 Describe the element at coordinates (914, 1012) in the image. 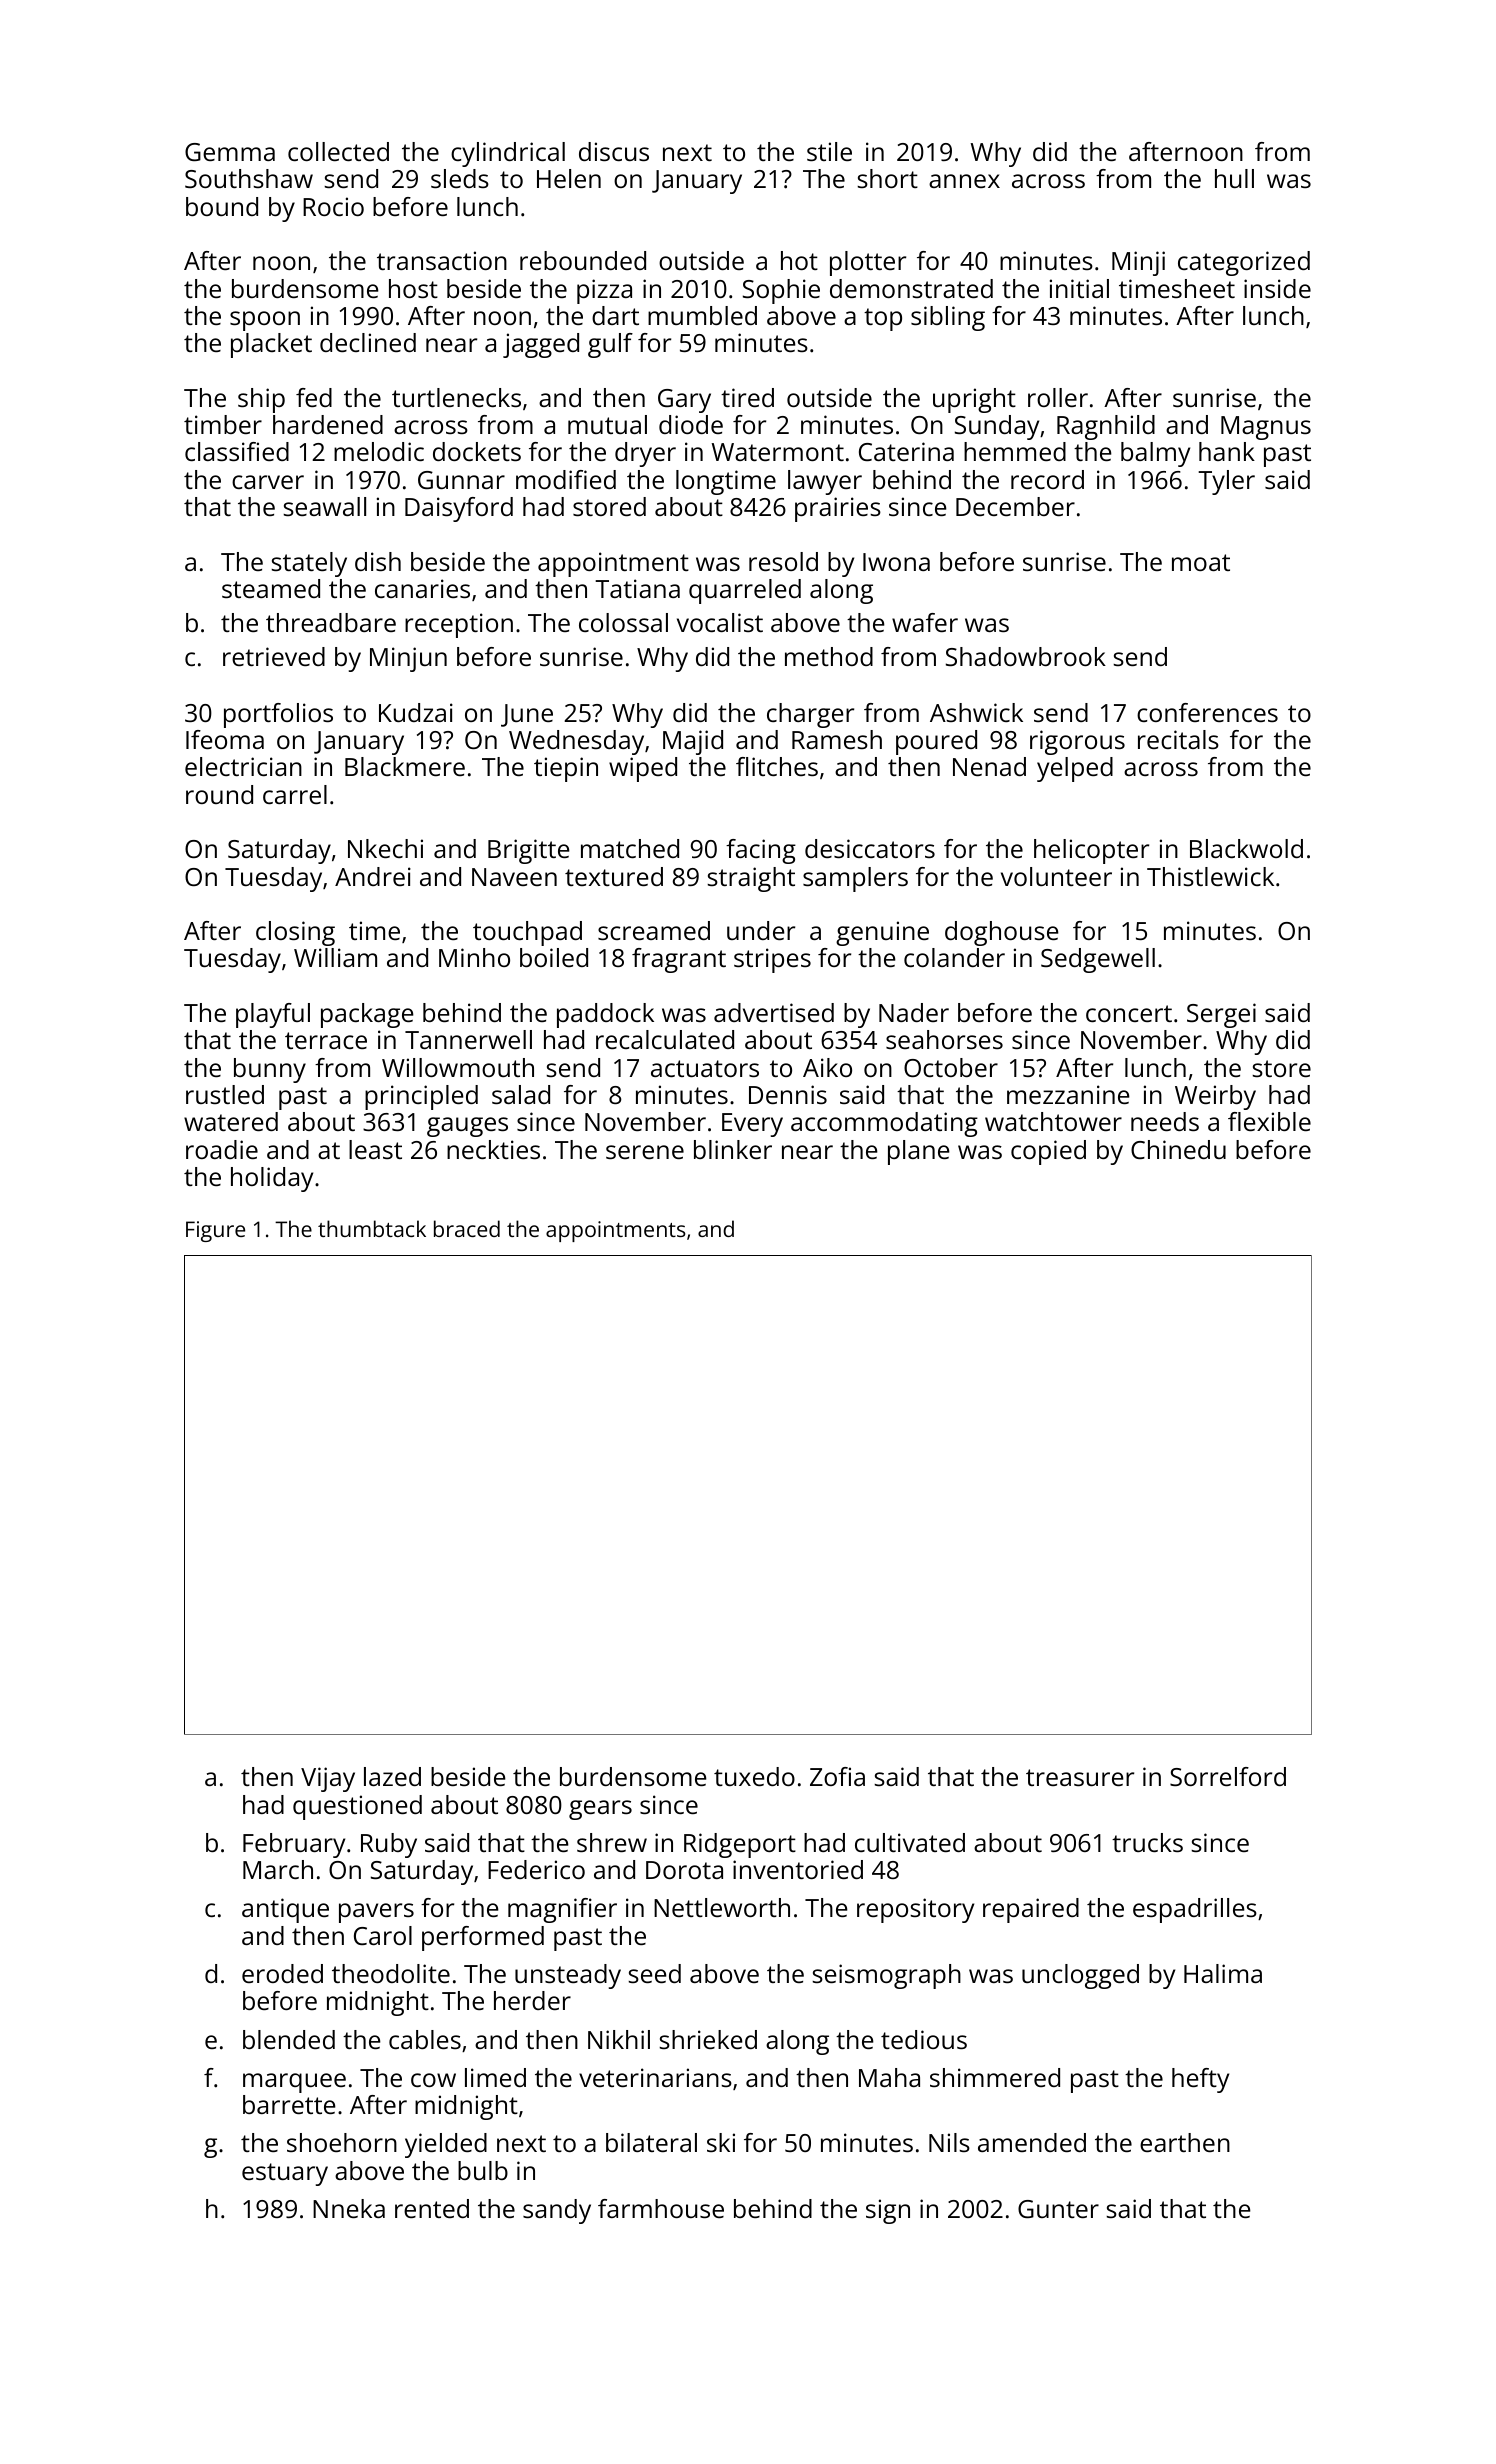

I see `Nader` at that location.
